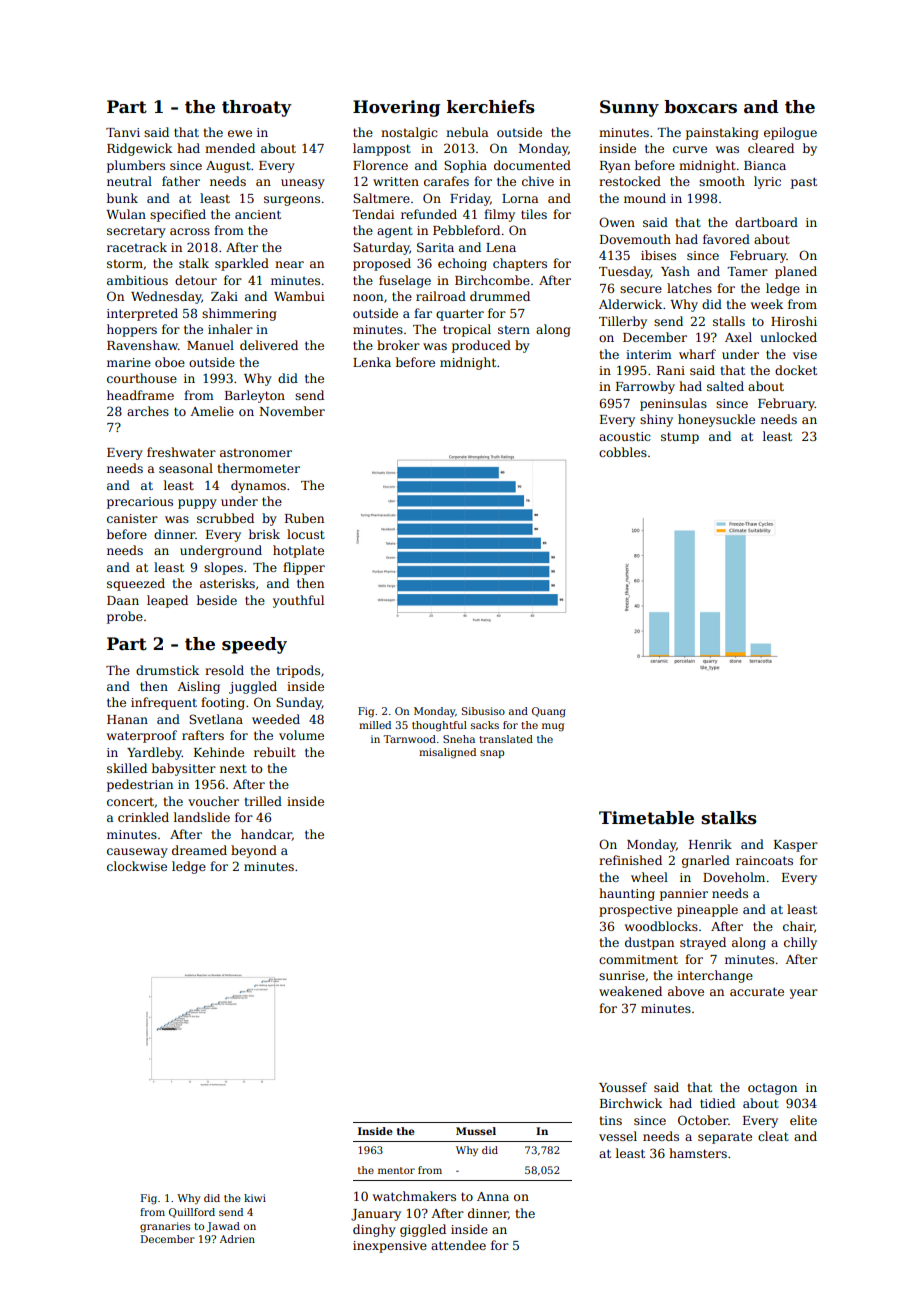  Describe the element at coordinates (481, 346) in the screenshot. I see `produced` at that location.
